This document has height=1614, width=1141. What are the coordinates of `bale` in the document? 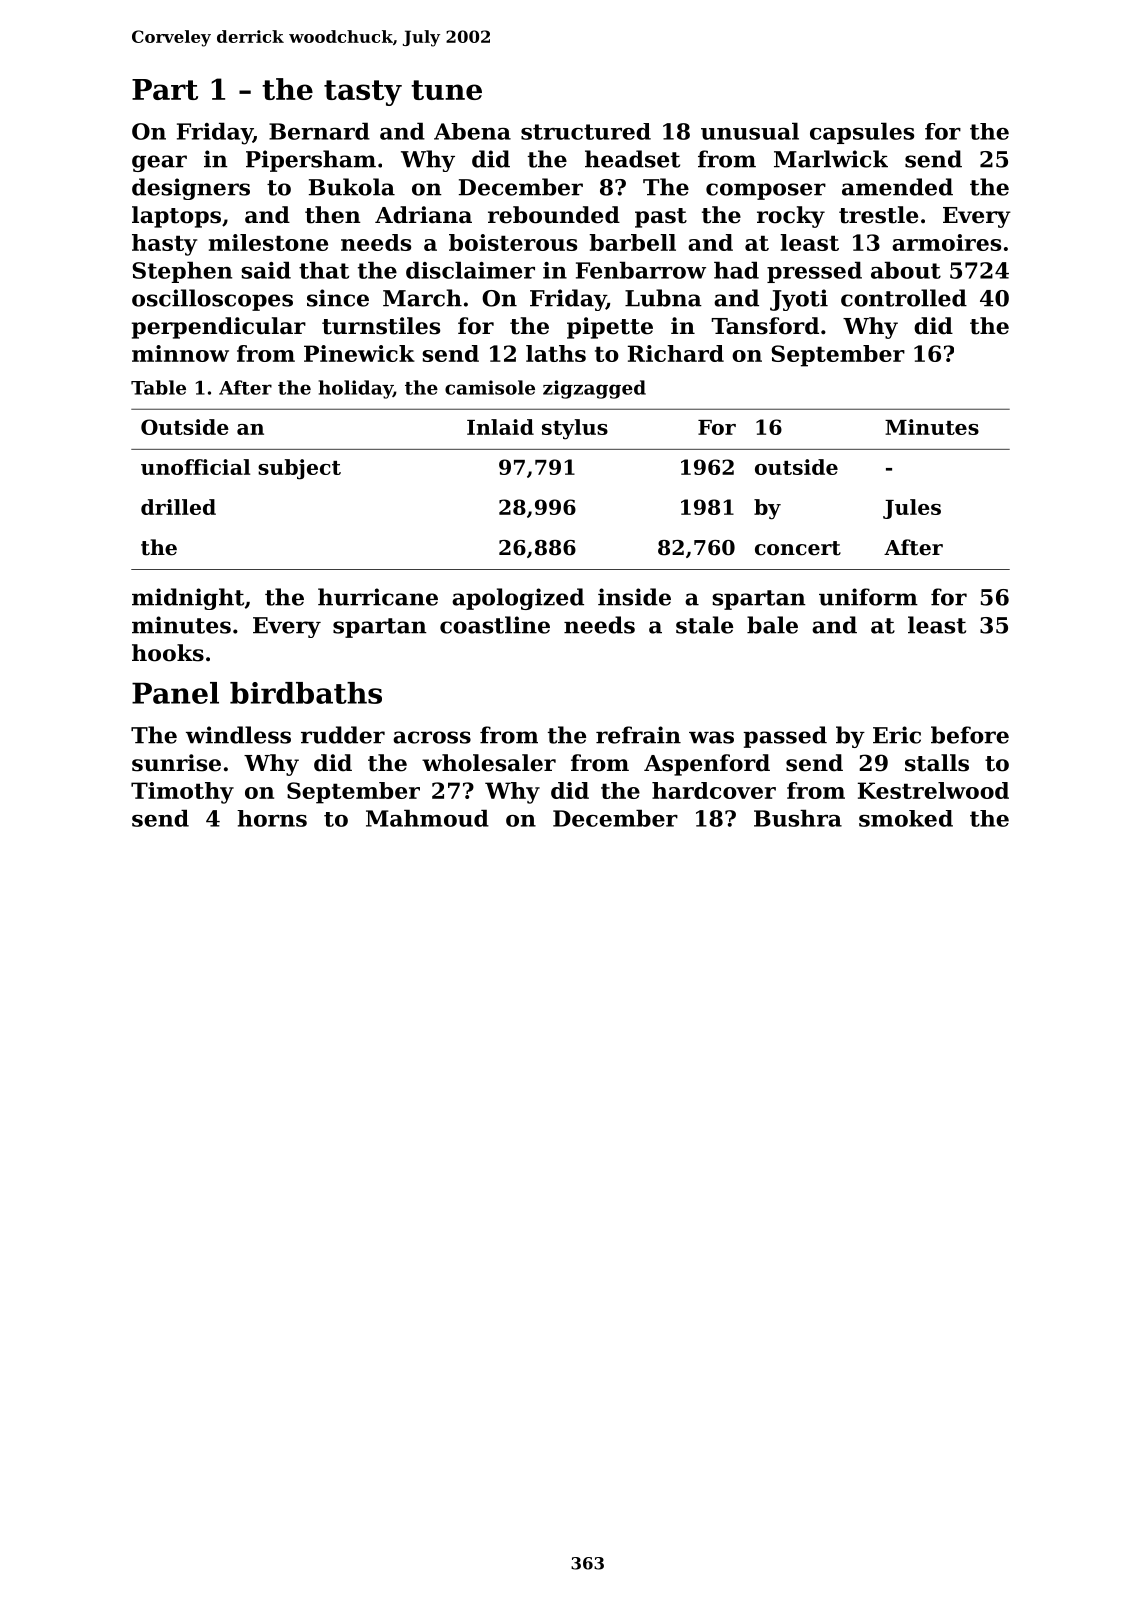 It's located at (772, 625).
